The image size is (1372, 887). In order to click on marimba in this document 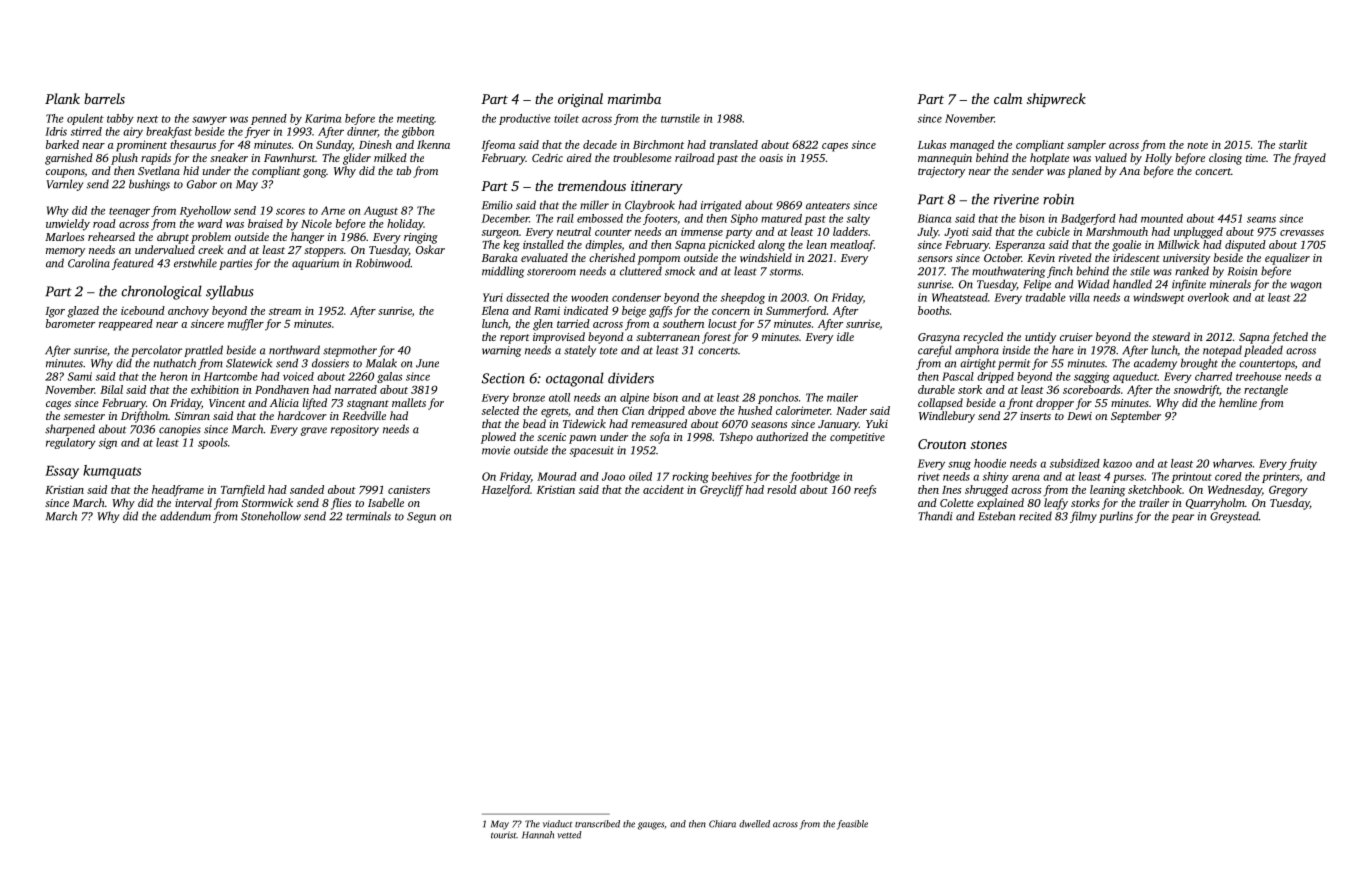, I will do `click(634, 98)`.
